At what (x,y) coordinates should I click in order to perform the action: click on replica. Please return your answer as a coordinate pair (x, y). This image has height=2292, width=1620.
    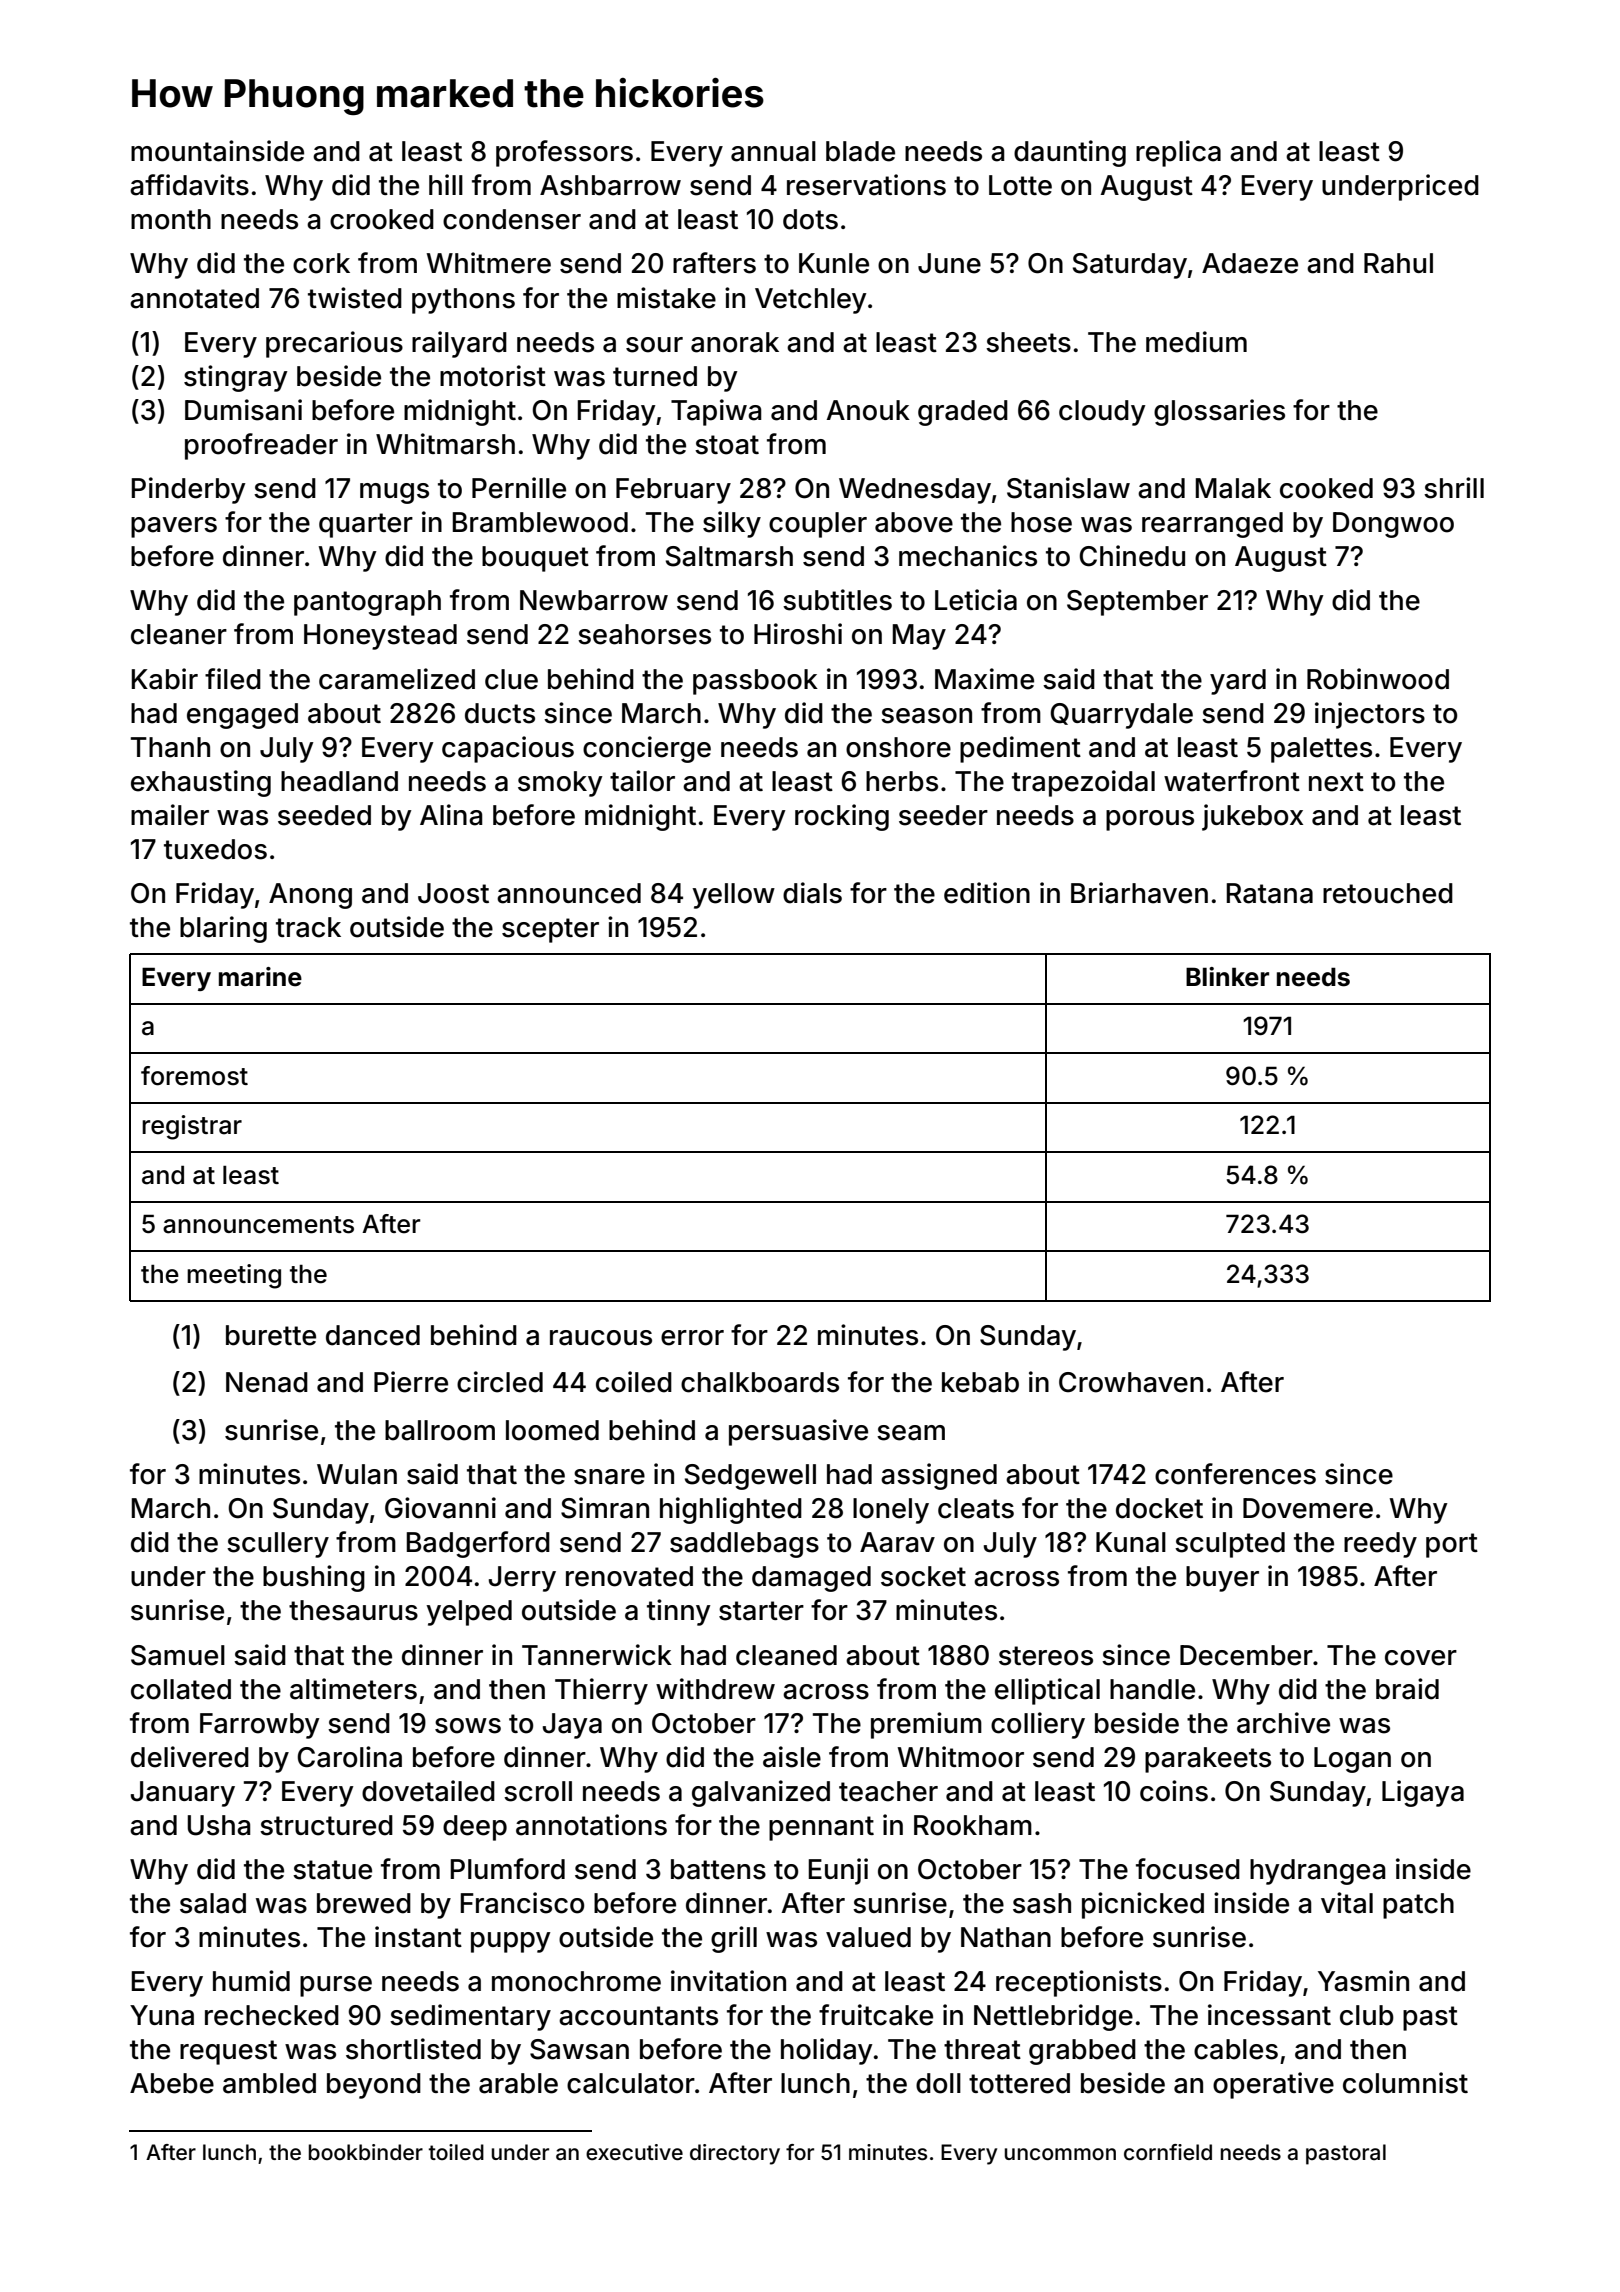
    Looking at the image, I should click on (1178, 153).
